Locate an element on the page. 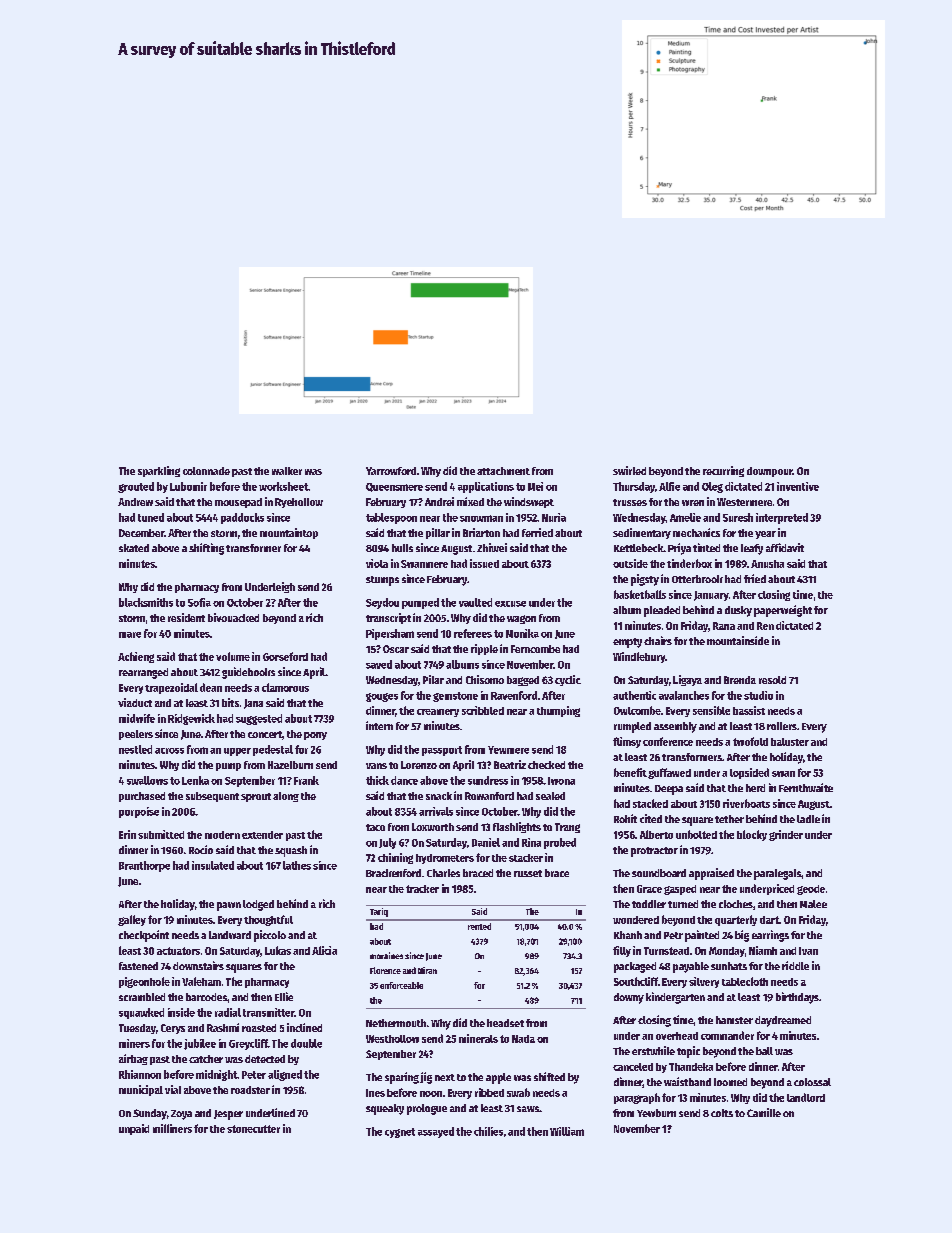  flimsy is located at coordinates (627, 742).
